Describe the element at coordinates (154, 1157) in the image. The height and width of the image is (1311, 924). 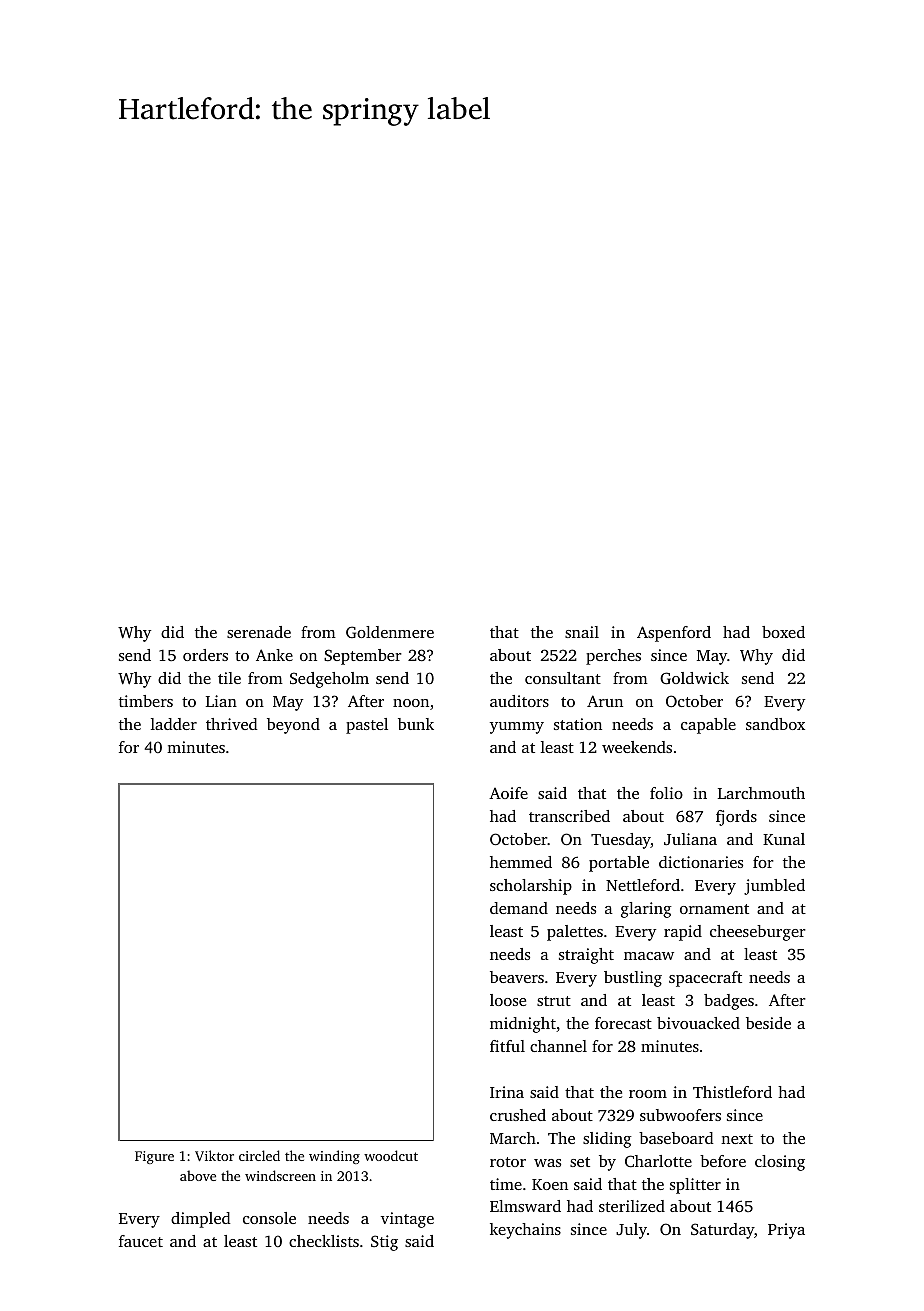
I see `Figure` at that location.
